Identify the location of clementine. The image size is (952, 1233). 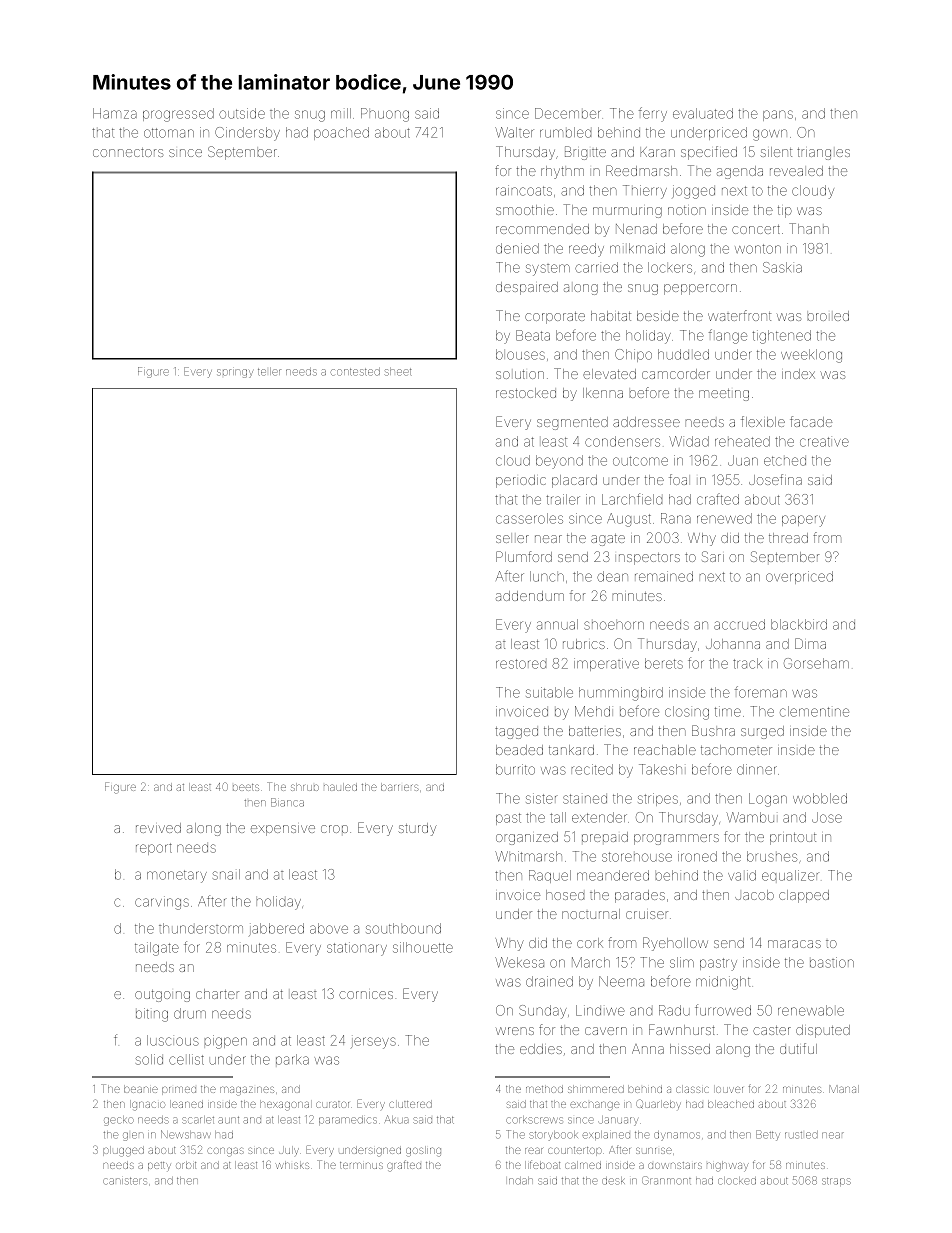
(814, 711).
